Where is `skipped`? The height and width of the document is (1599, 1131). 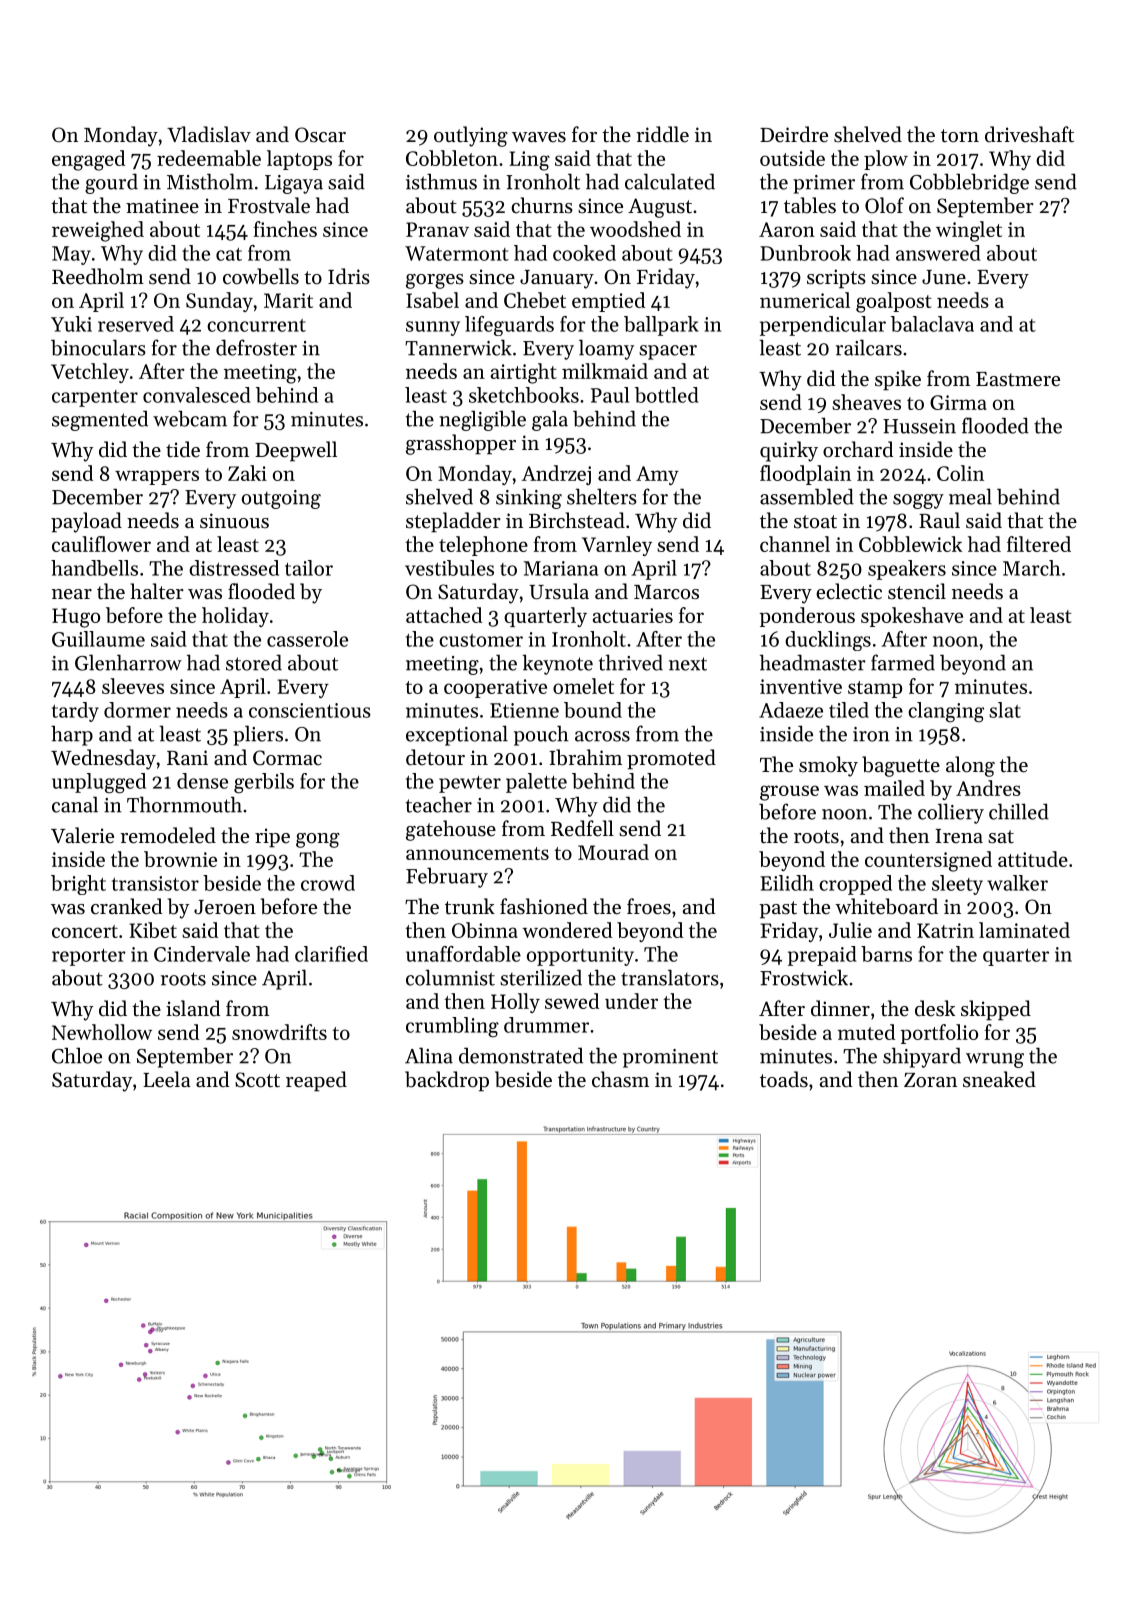 skipped is located at coordinates (996, 1010).
